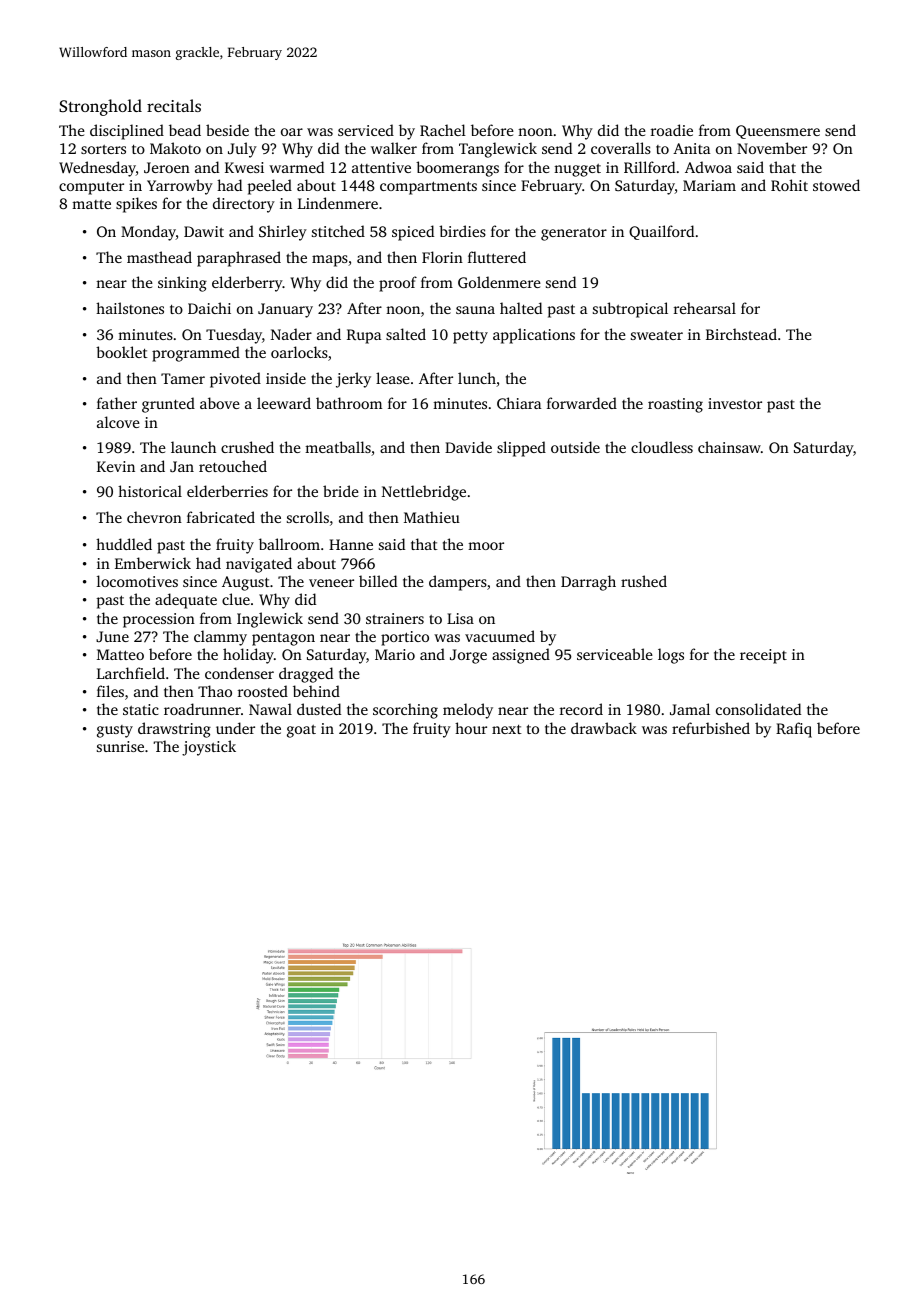  Describe the element at coordinates (174, 105) in the image. I see `recitals` at that location.
